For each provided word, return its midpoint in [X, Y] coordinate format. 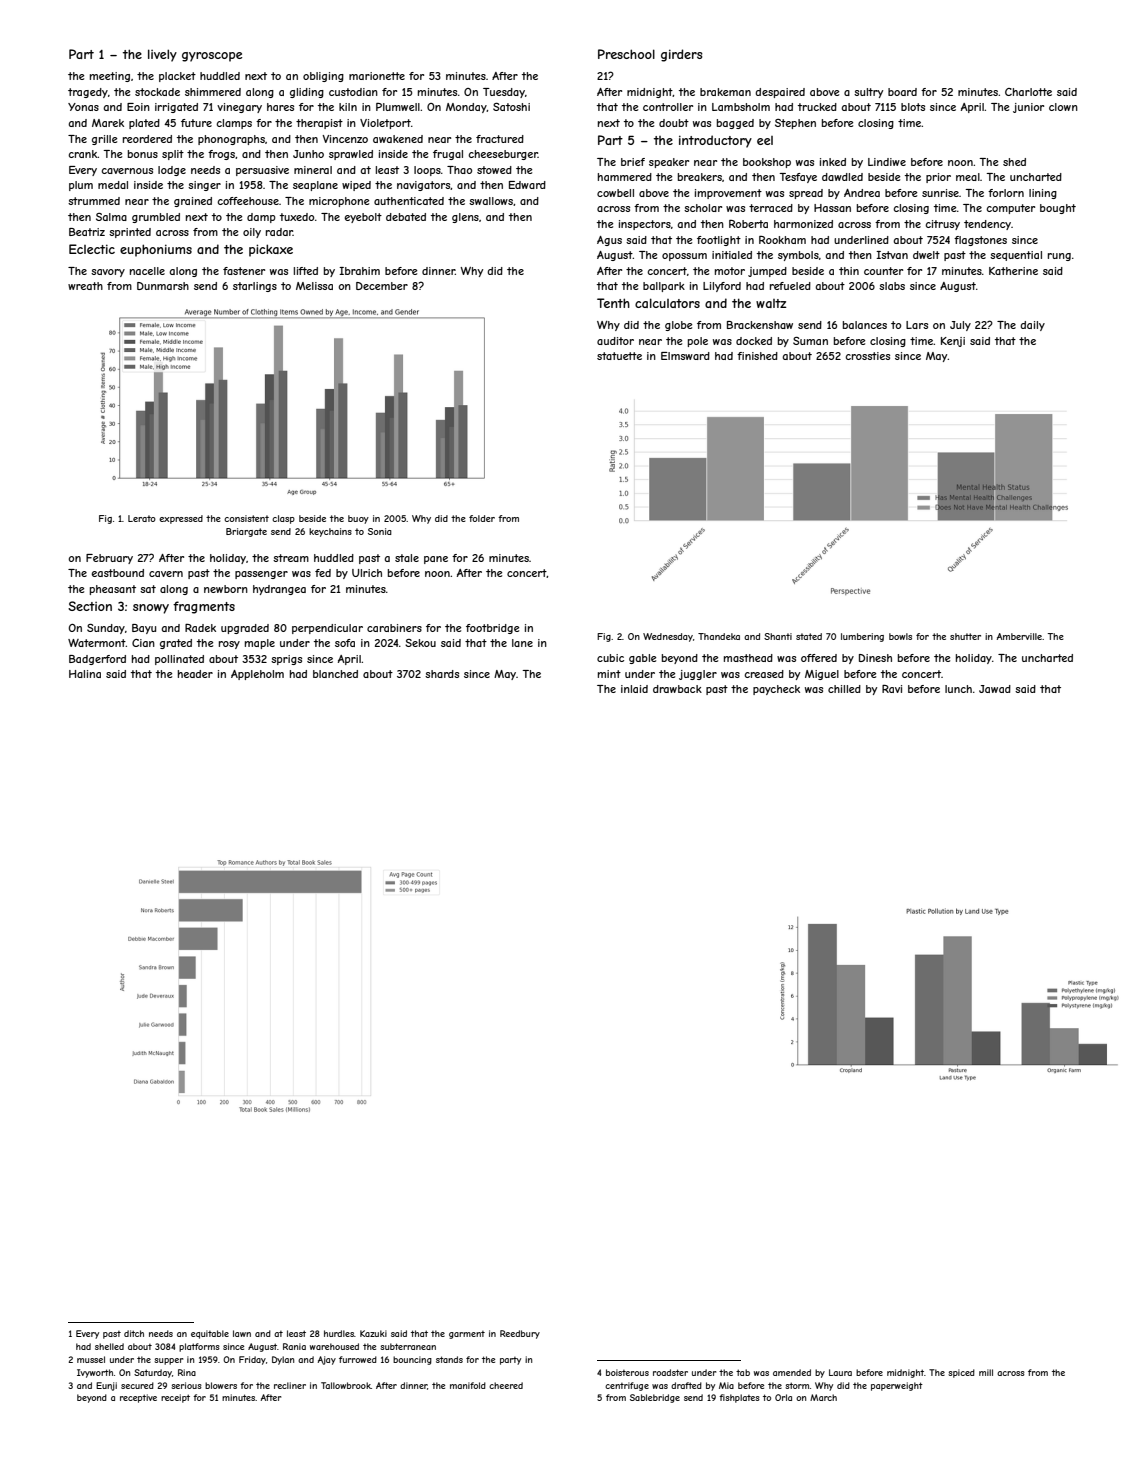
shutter [965, 636]
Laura [840, 1372]
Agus [609, 241]
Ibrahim [359, 271]
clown [1063, 107]
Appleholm [257, 675]
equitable [210, 1334]
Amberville [1019, 636]
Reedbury [520, 1334]
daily [1032, 326]
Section [90, 606]
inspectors [645, 225]
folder [482, 518]
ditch [134, 1333]
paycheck [776, 690]
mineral [313, 170]
